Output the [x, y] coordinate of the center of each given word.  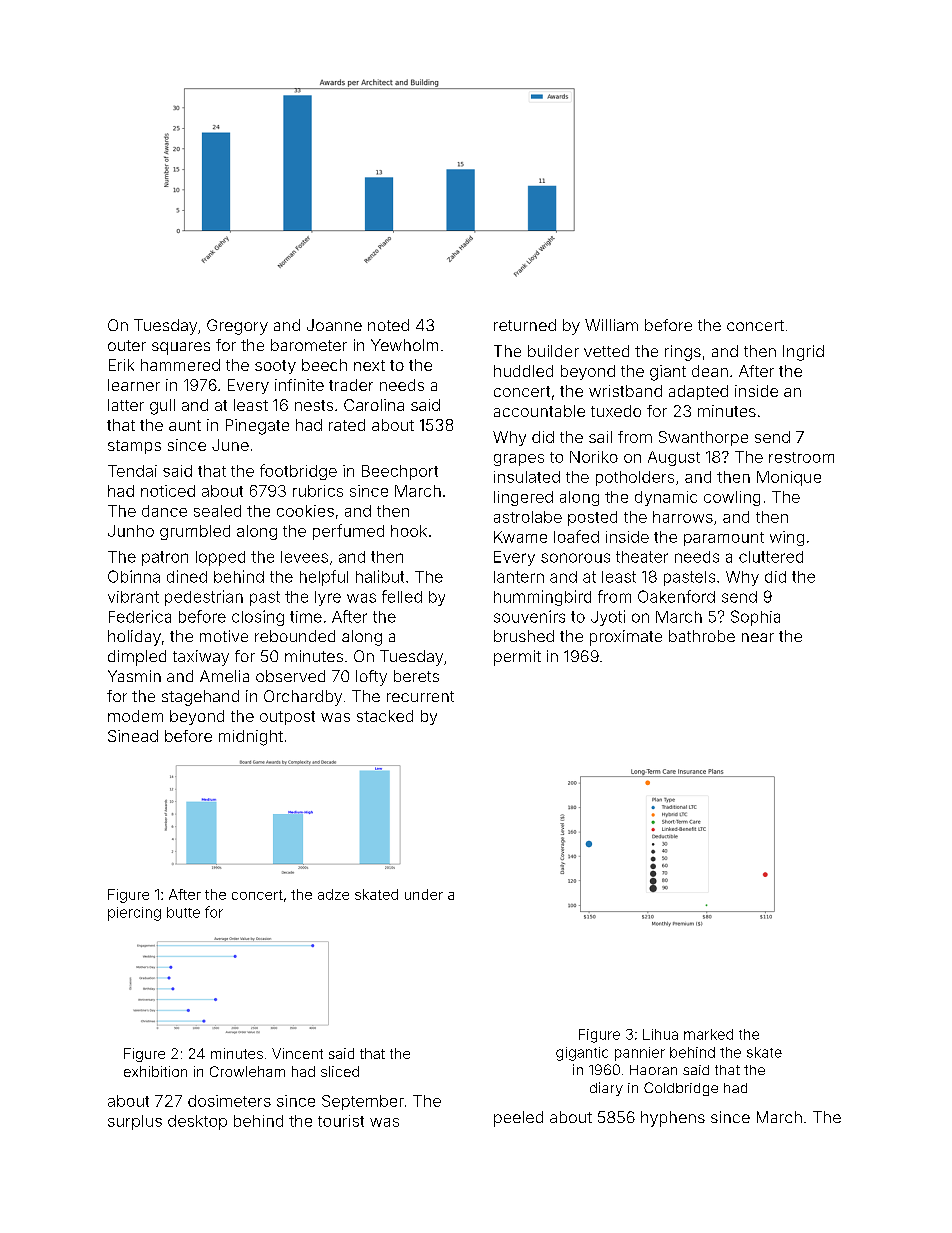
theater [642, 557]
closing [258, 618]
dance [164, 511]
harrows [683, 517]
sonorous [575, 558]
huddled [523, 371]
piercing [134, 914]
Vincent [297, 1053]
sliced [340, 1071]
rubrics [318, 491]
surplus [135, 1122]
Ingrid [803, 353]
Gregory [237, 327]
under [424, 894]
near [758, 637]
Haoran [653, 1070]
